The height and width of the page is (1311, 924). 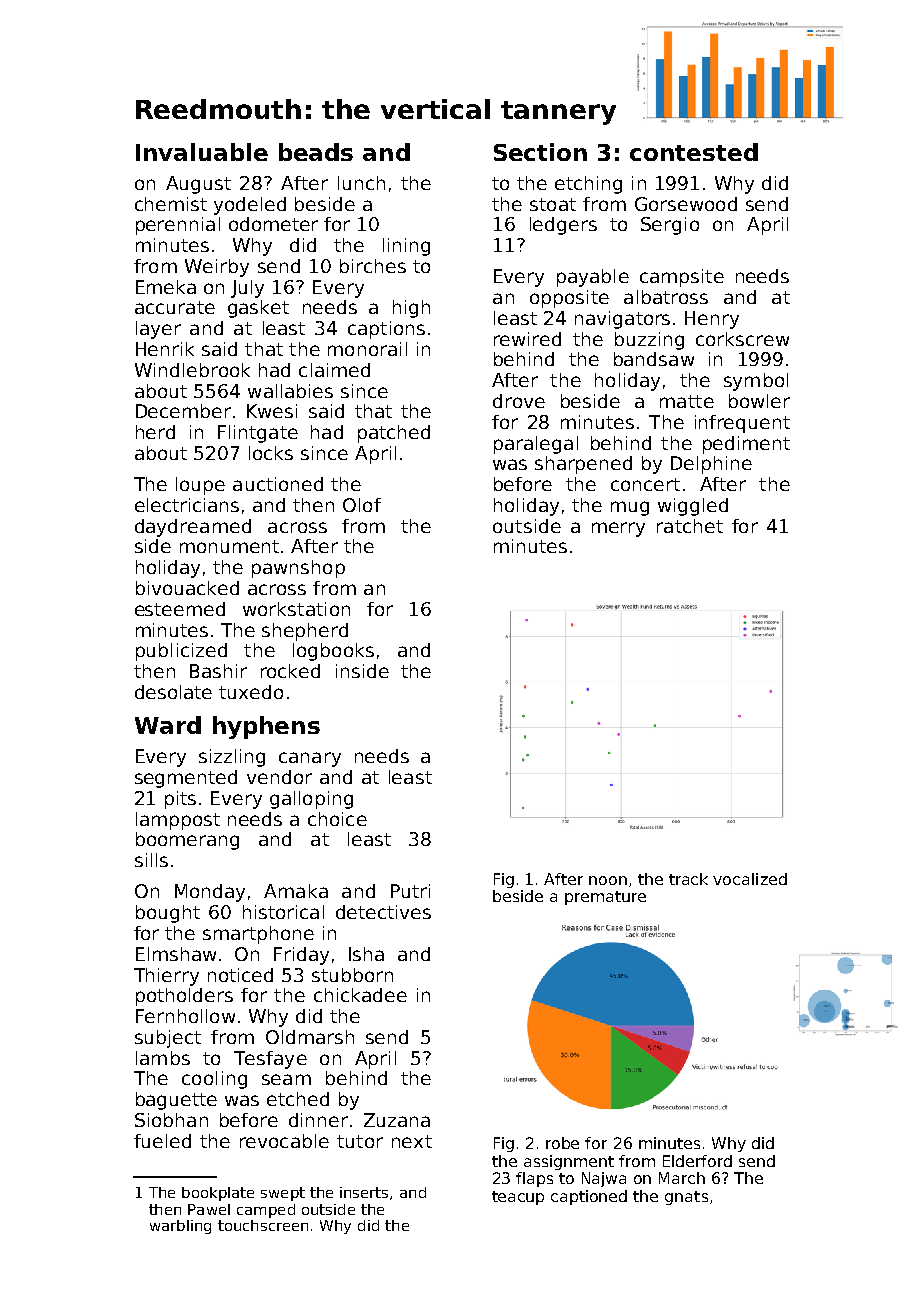 What do you see at coordinates (162, 1141) in the page?
I see `fueled` at bounding box center [162, 1141].
